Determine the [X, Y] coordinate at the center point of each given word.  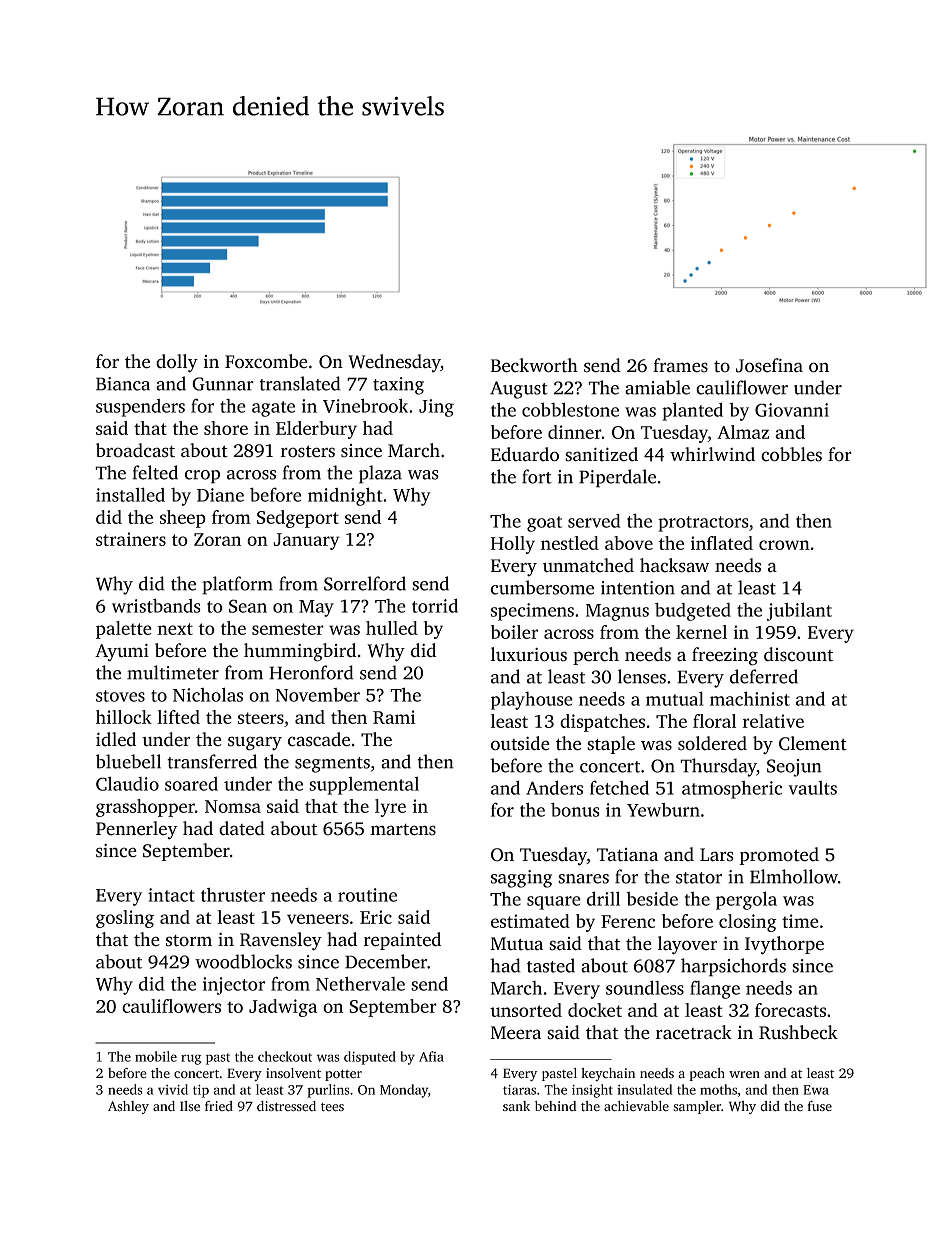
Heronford [311, 672]
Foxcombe [266, 361]
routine [367, 895]
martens [403, 830]
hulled [392, 628]
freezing [725, 656]
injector [234, 986]
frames [680, 365]
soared [191, 784]
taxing [398, 386]
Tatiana [627, 855]
